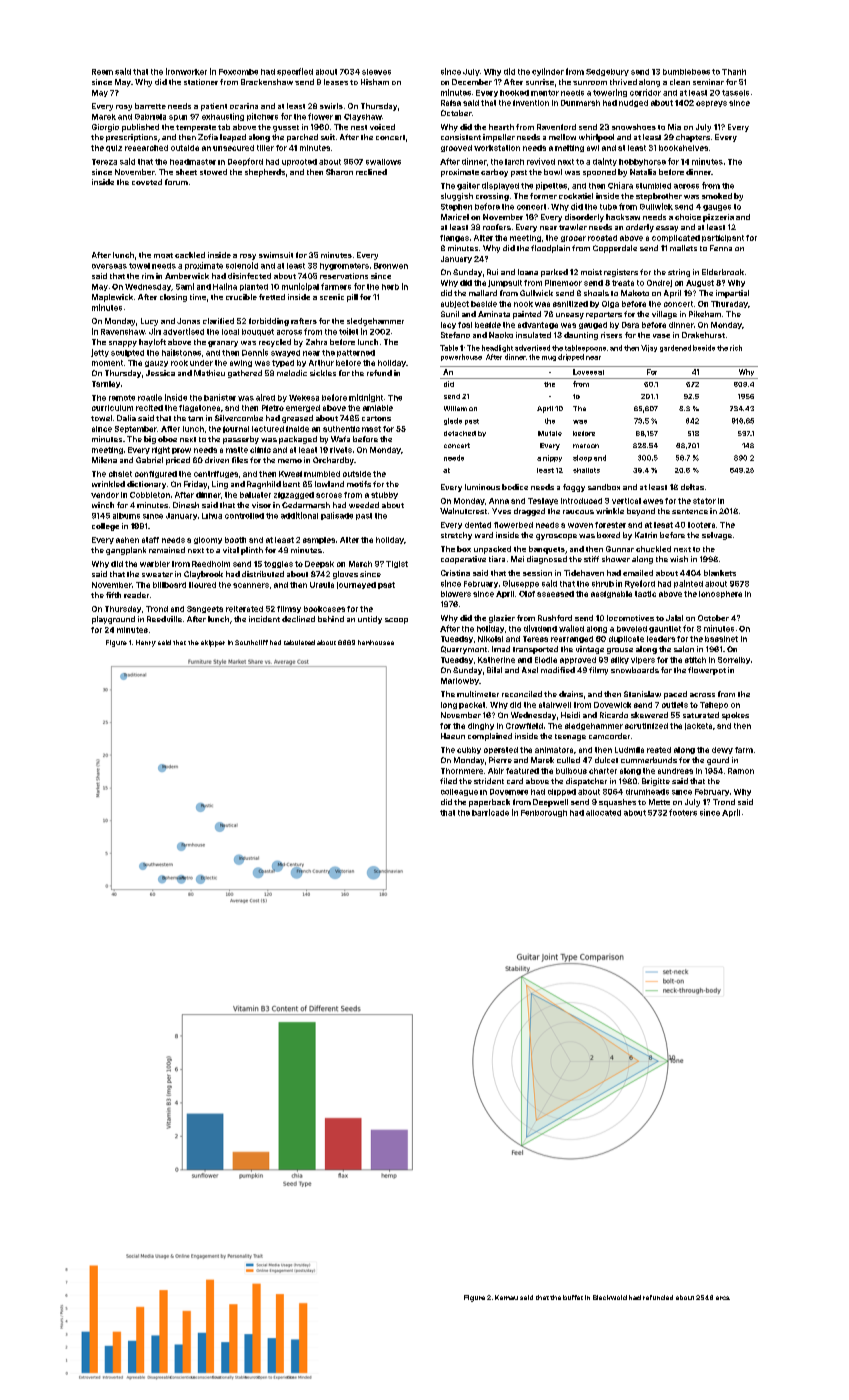 This screenshot has width=849, height=1400. I want to click on Mette, so click(659, 802).
